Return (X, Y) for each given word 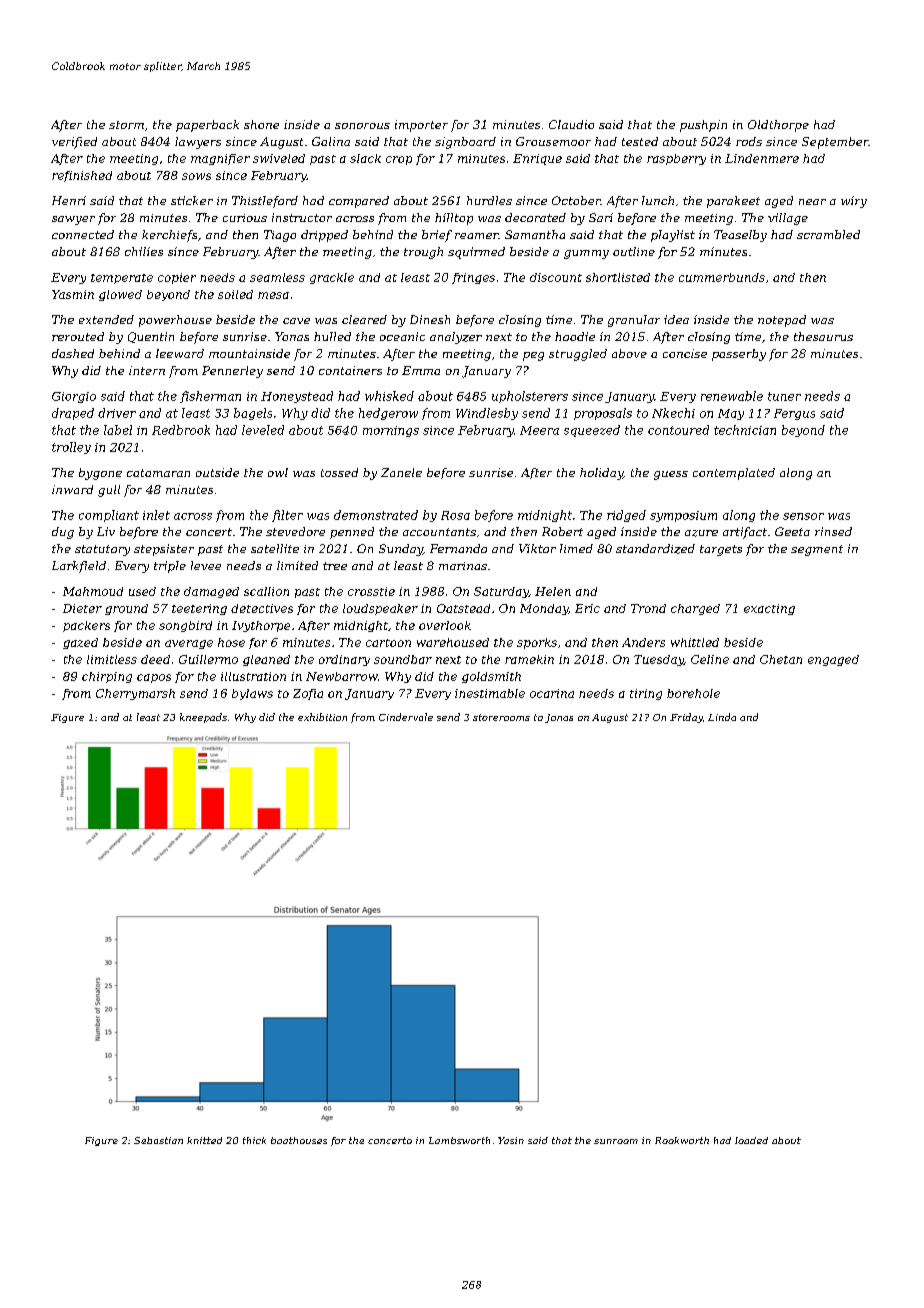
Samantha (535, 234)
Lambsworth (459, 1140)
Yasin (511, 1140)
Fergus (794, 414)
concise (685, 353)
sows (196, 176)
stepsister (164, 550)
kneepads (203, 718)
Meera (539, 430)
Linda (722, 717)
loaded (751, 1140)
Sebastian (158, 1140)
